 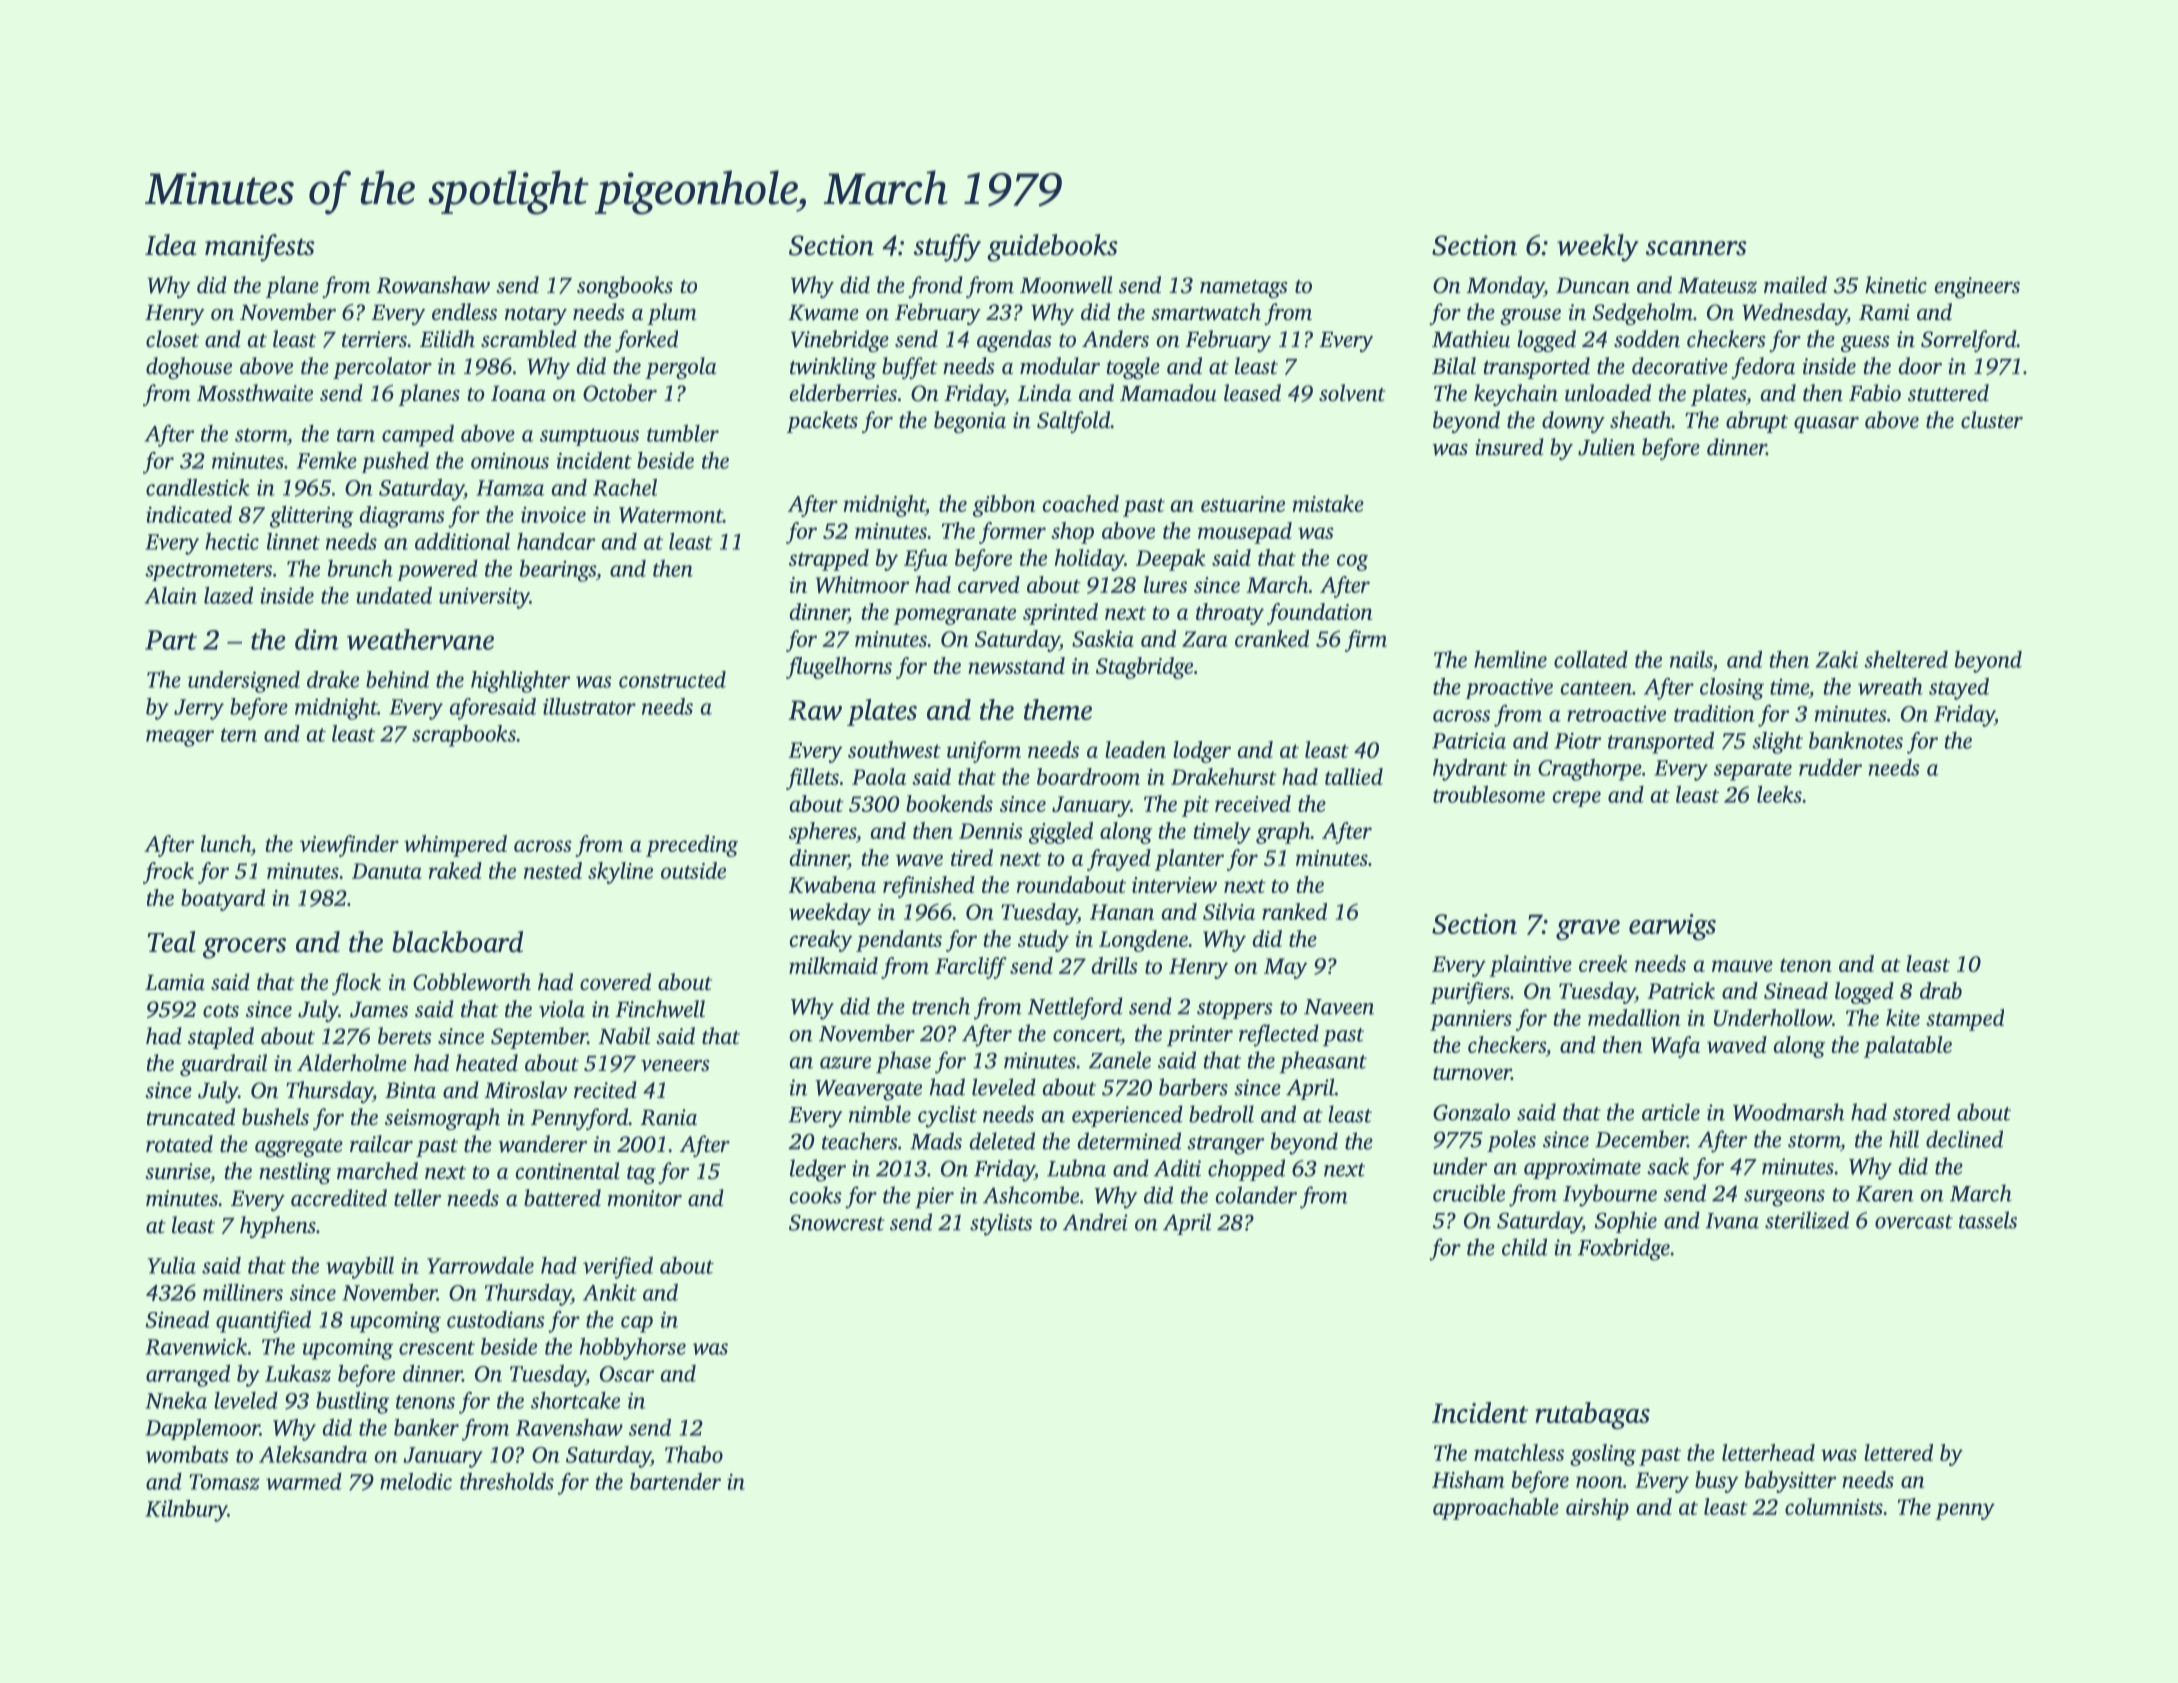 What do you see at coordinates (1230, 614) in the screenshot?
I see `throaty` at bounding box center [1230, 614].
